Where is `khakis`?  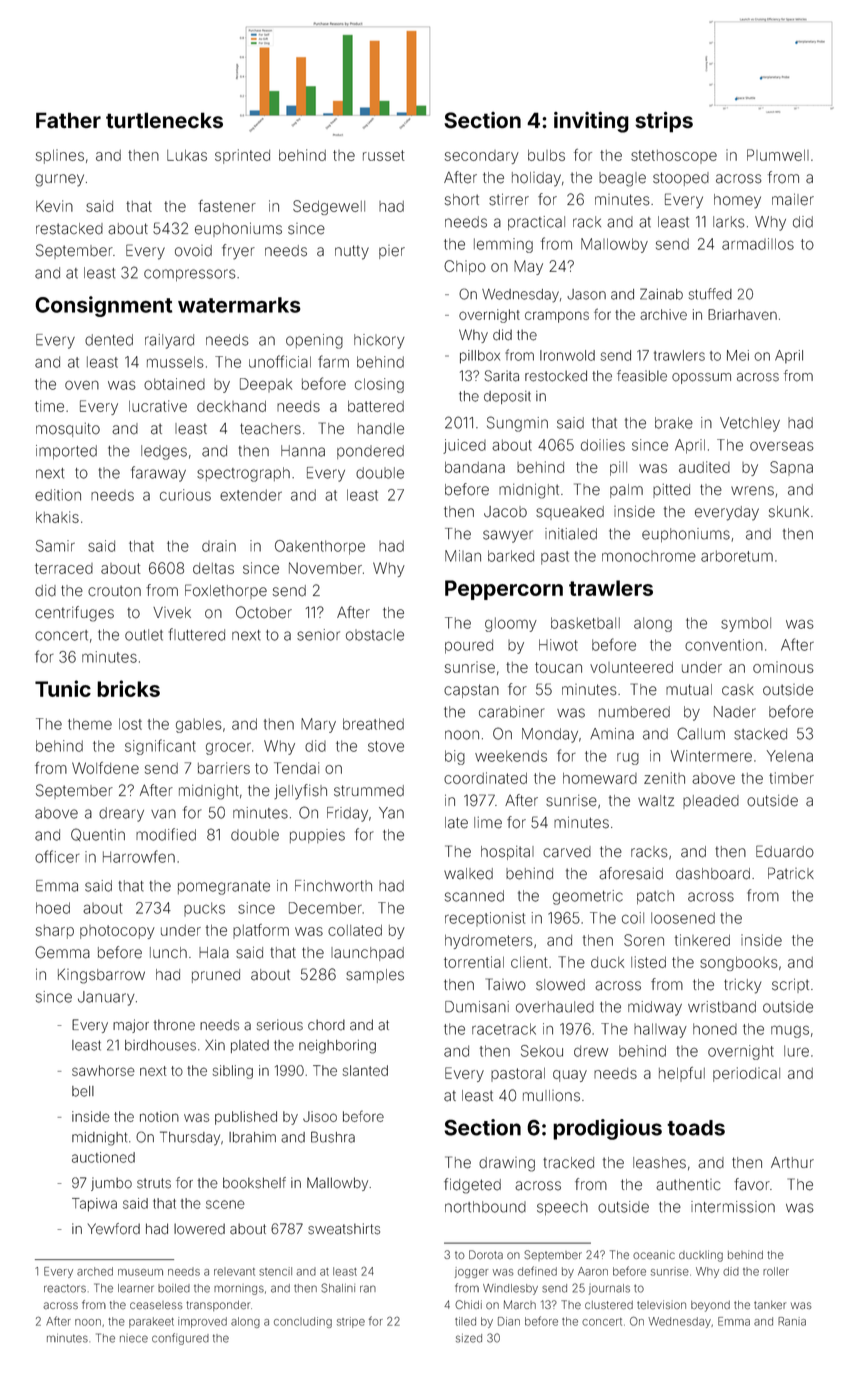
khakis is located at coordinates (57, 517).
